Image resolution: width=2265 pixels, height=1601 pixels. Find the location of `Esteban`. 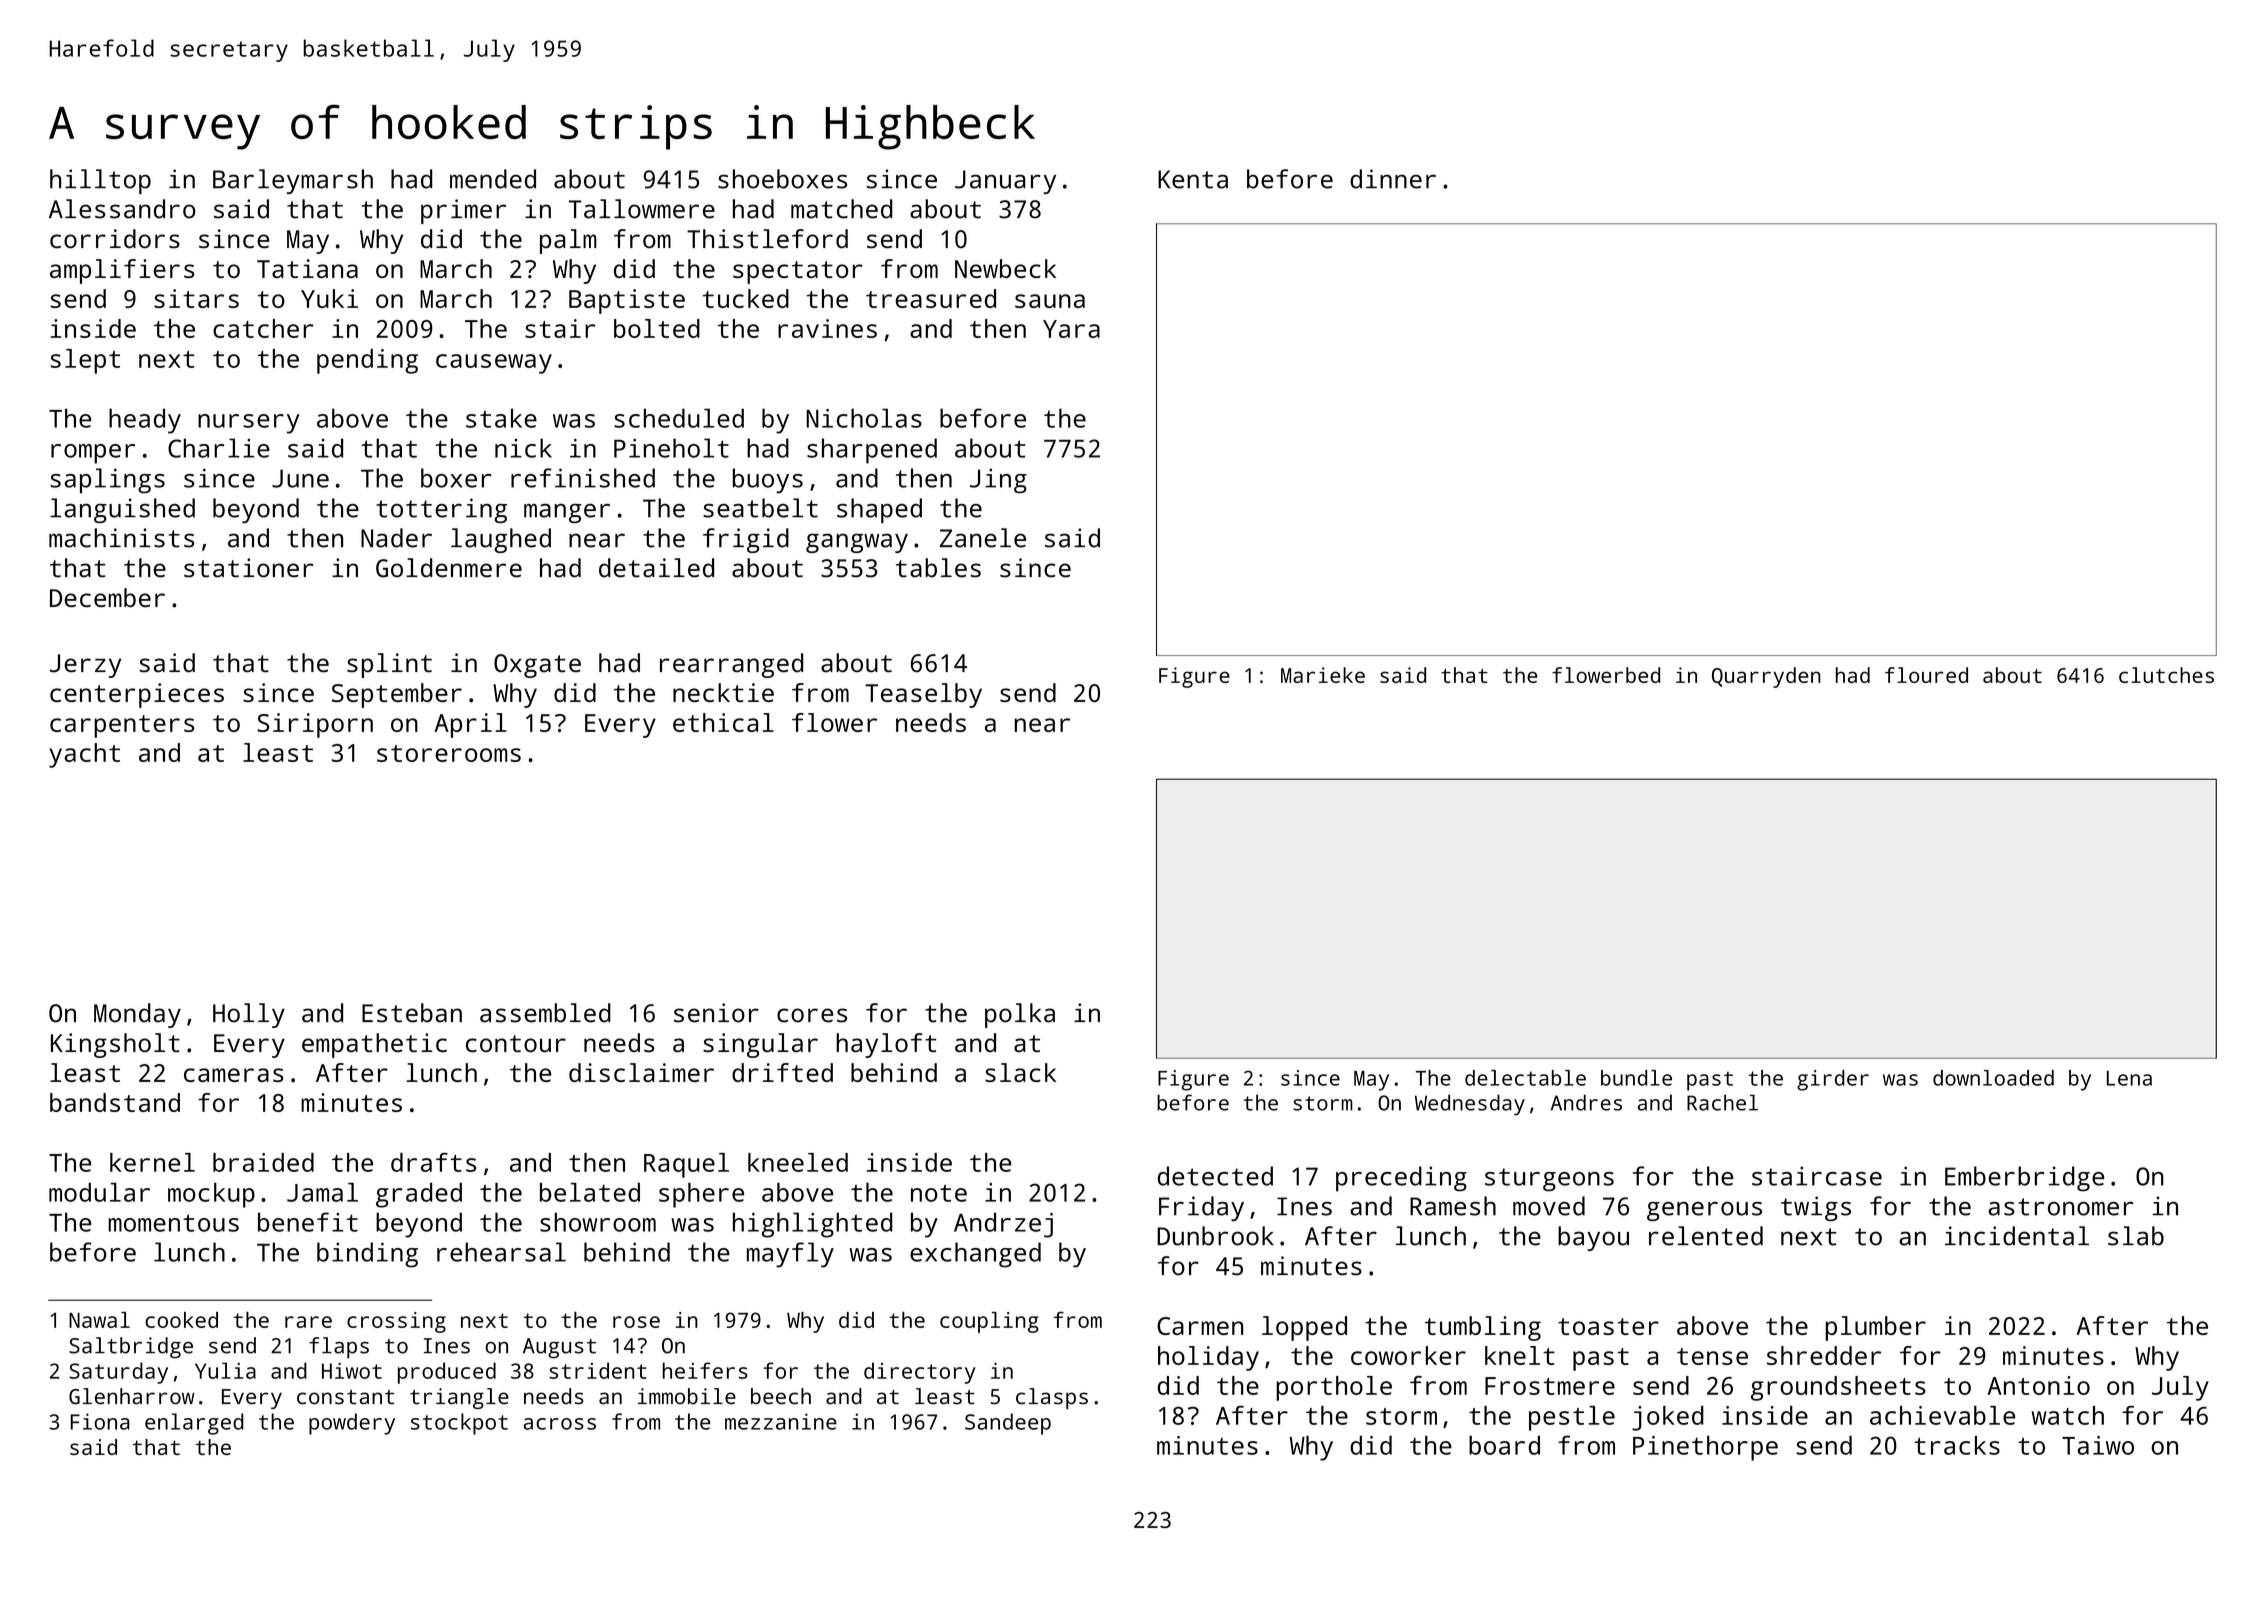

Esteban is located at coordinates (412, 1013).
